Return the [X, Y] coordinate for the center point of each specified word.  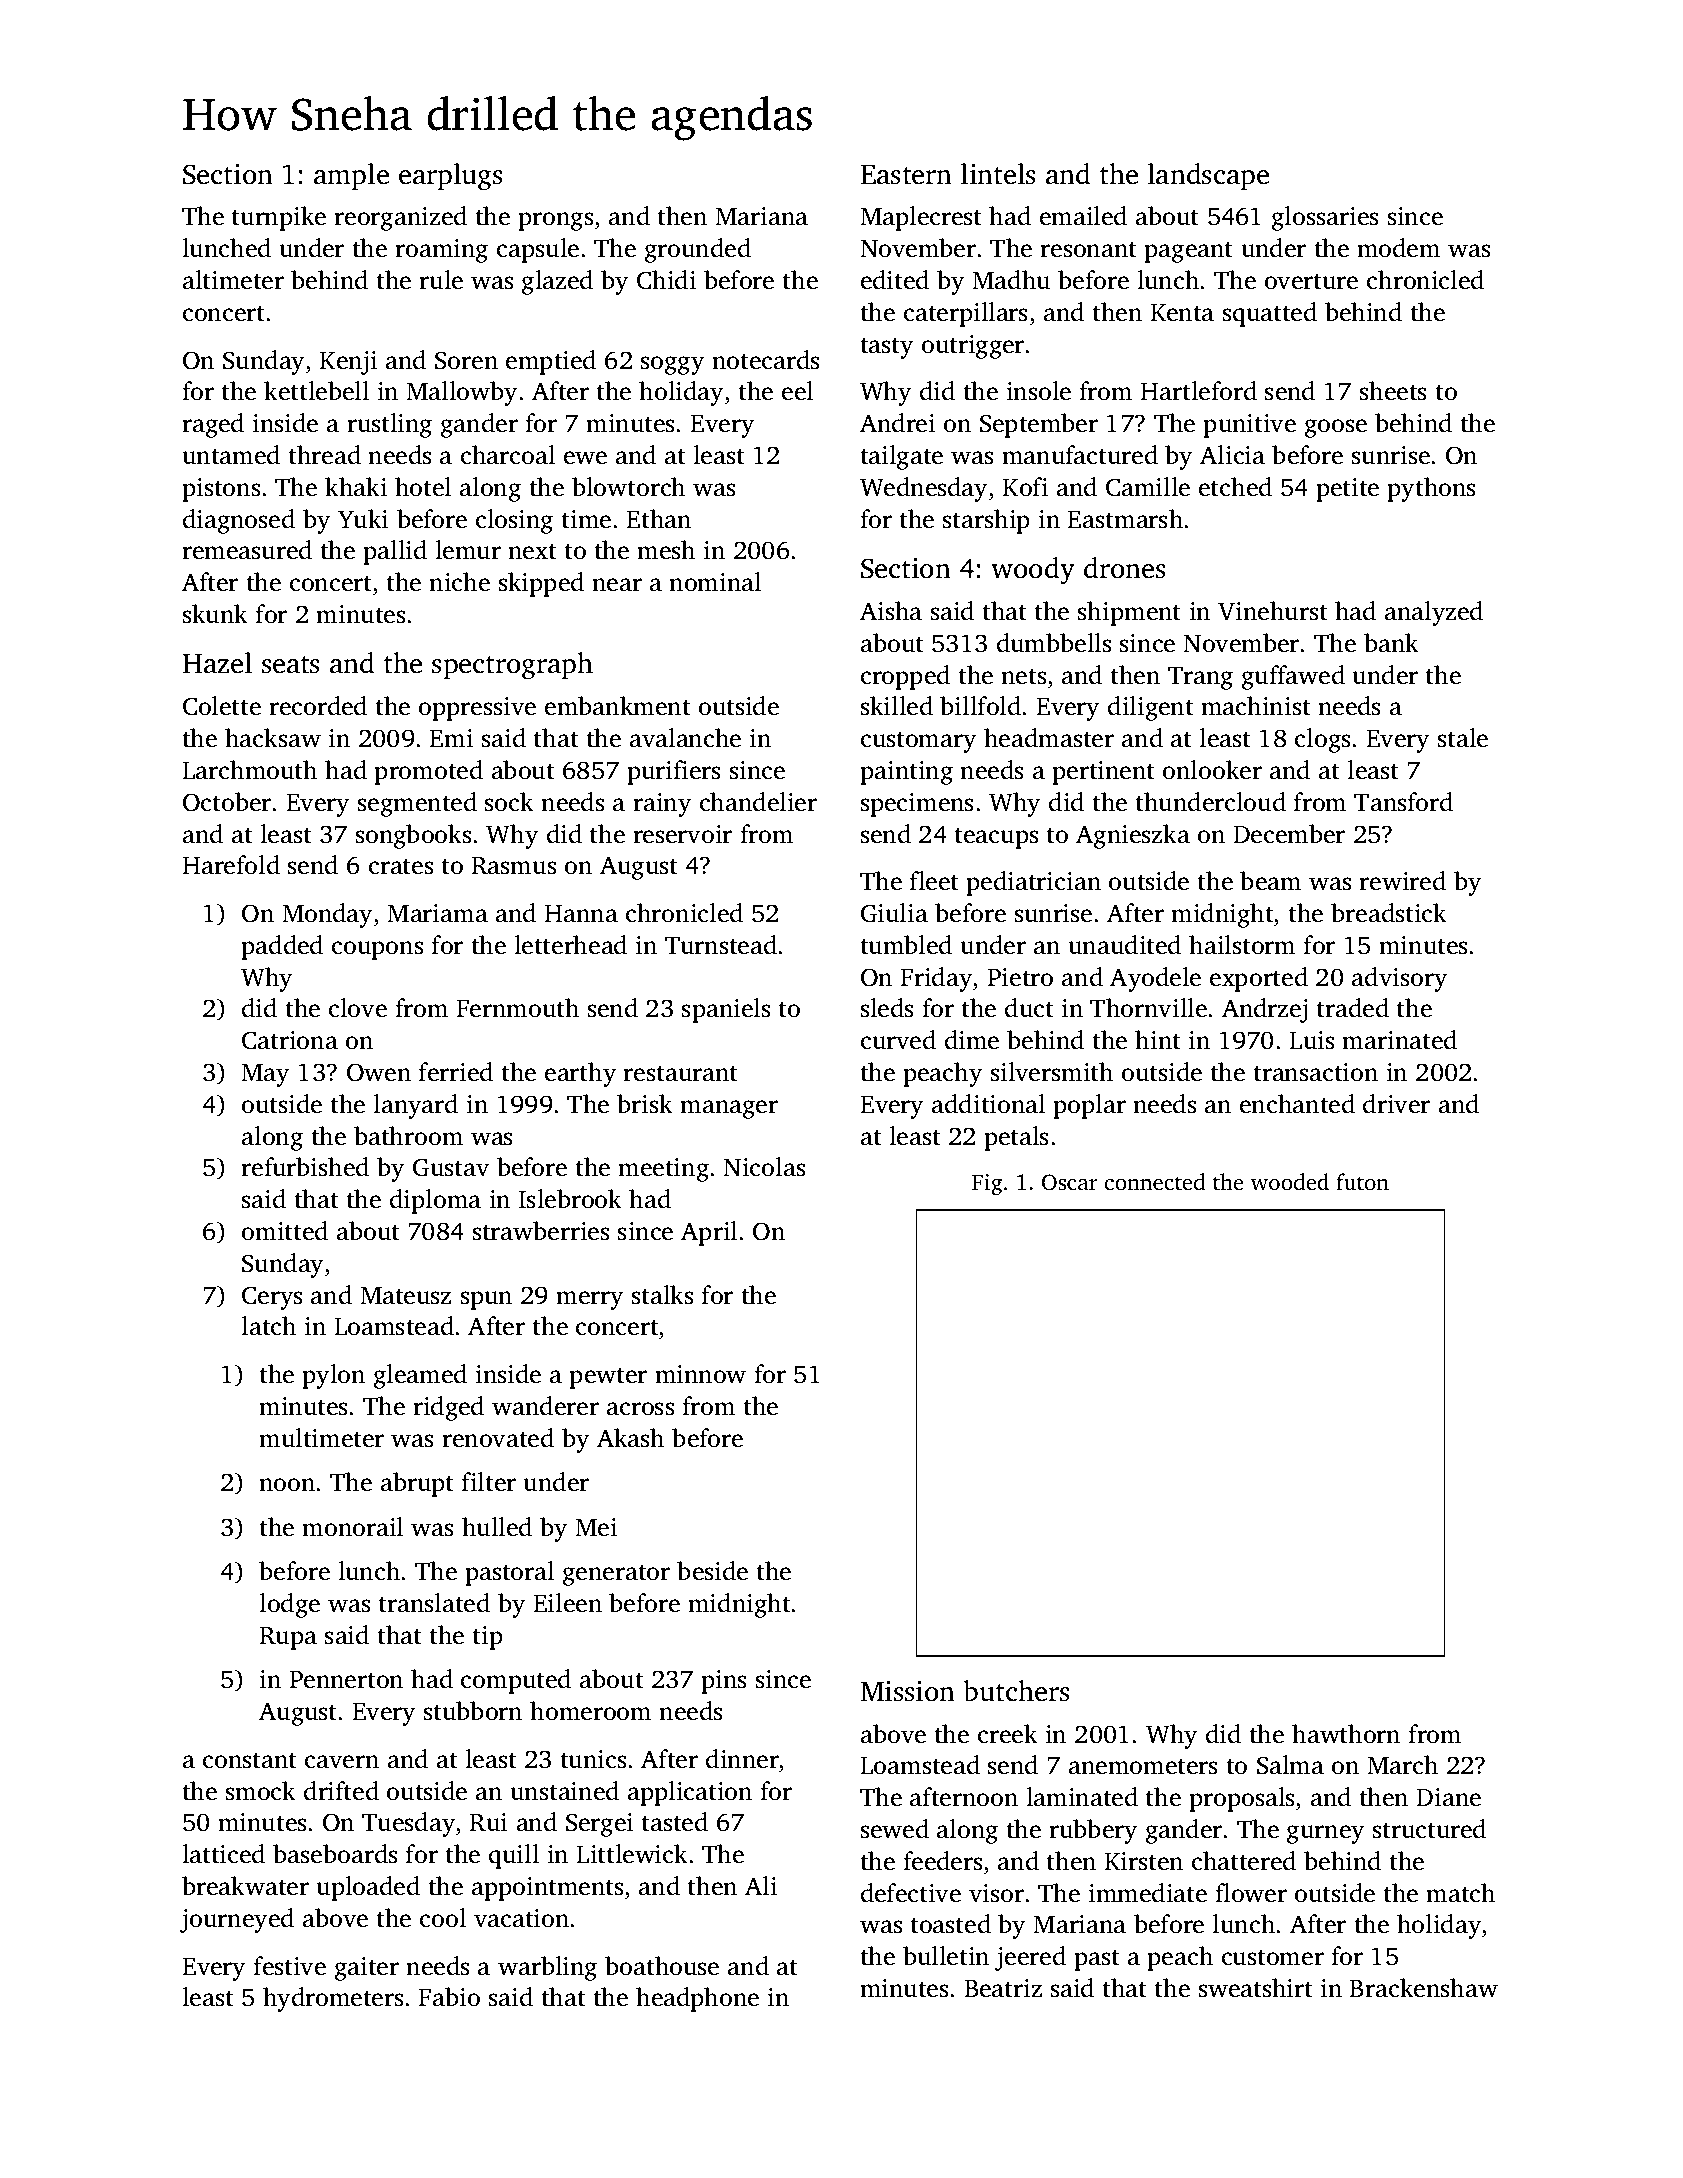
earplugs [450, 177]
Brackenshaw [1424, 1988]
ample [351, 176]
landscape [1208, 176]
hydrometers [333, 1999]
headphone [697, 1999]
